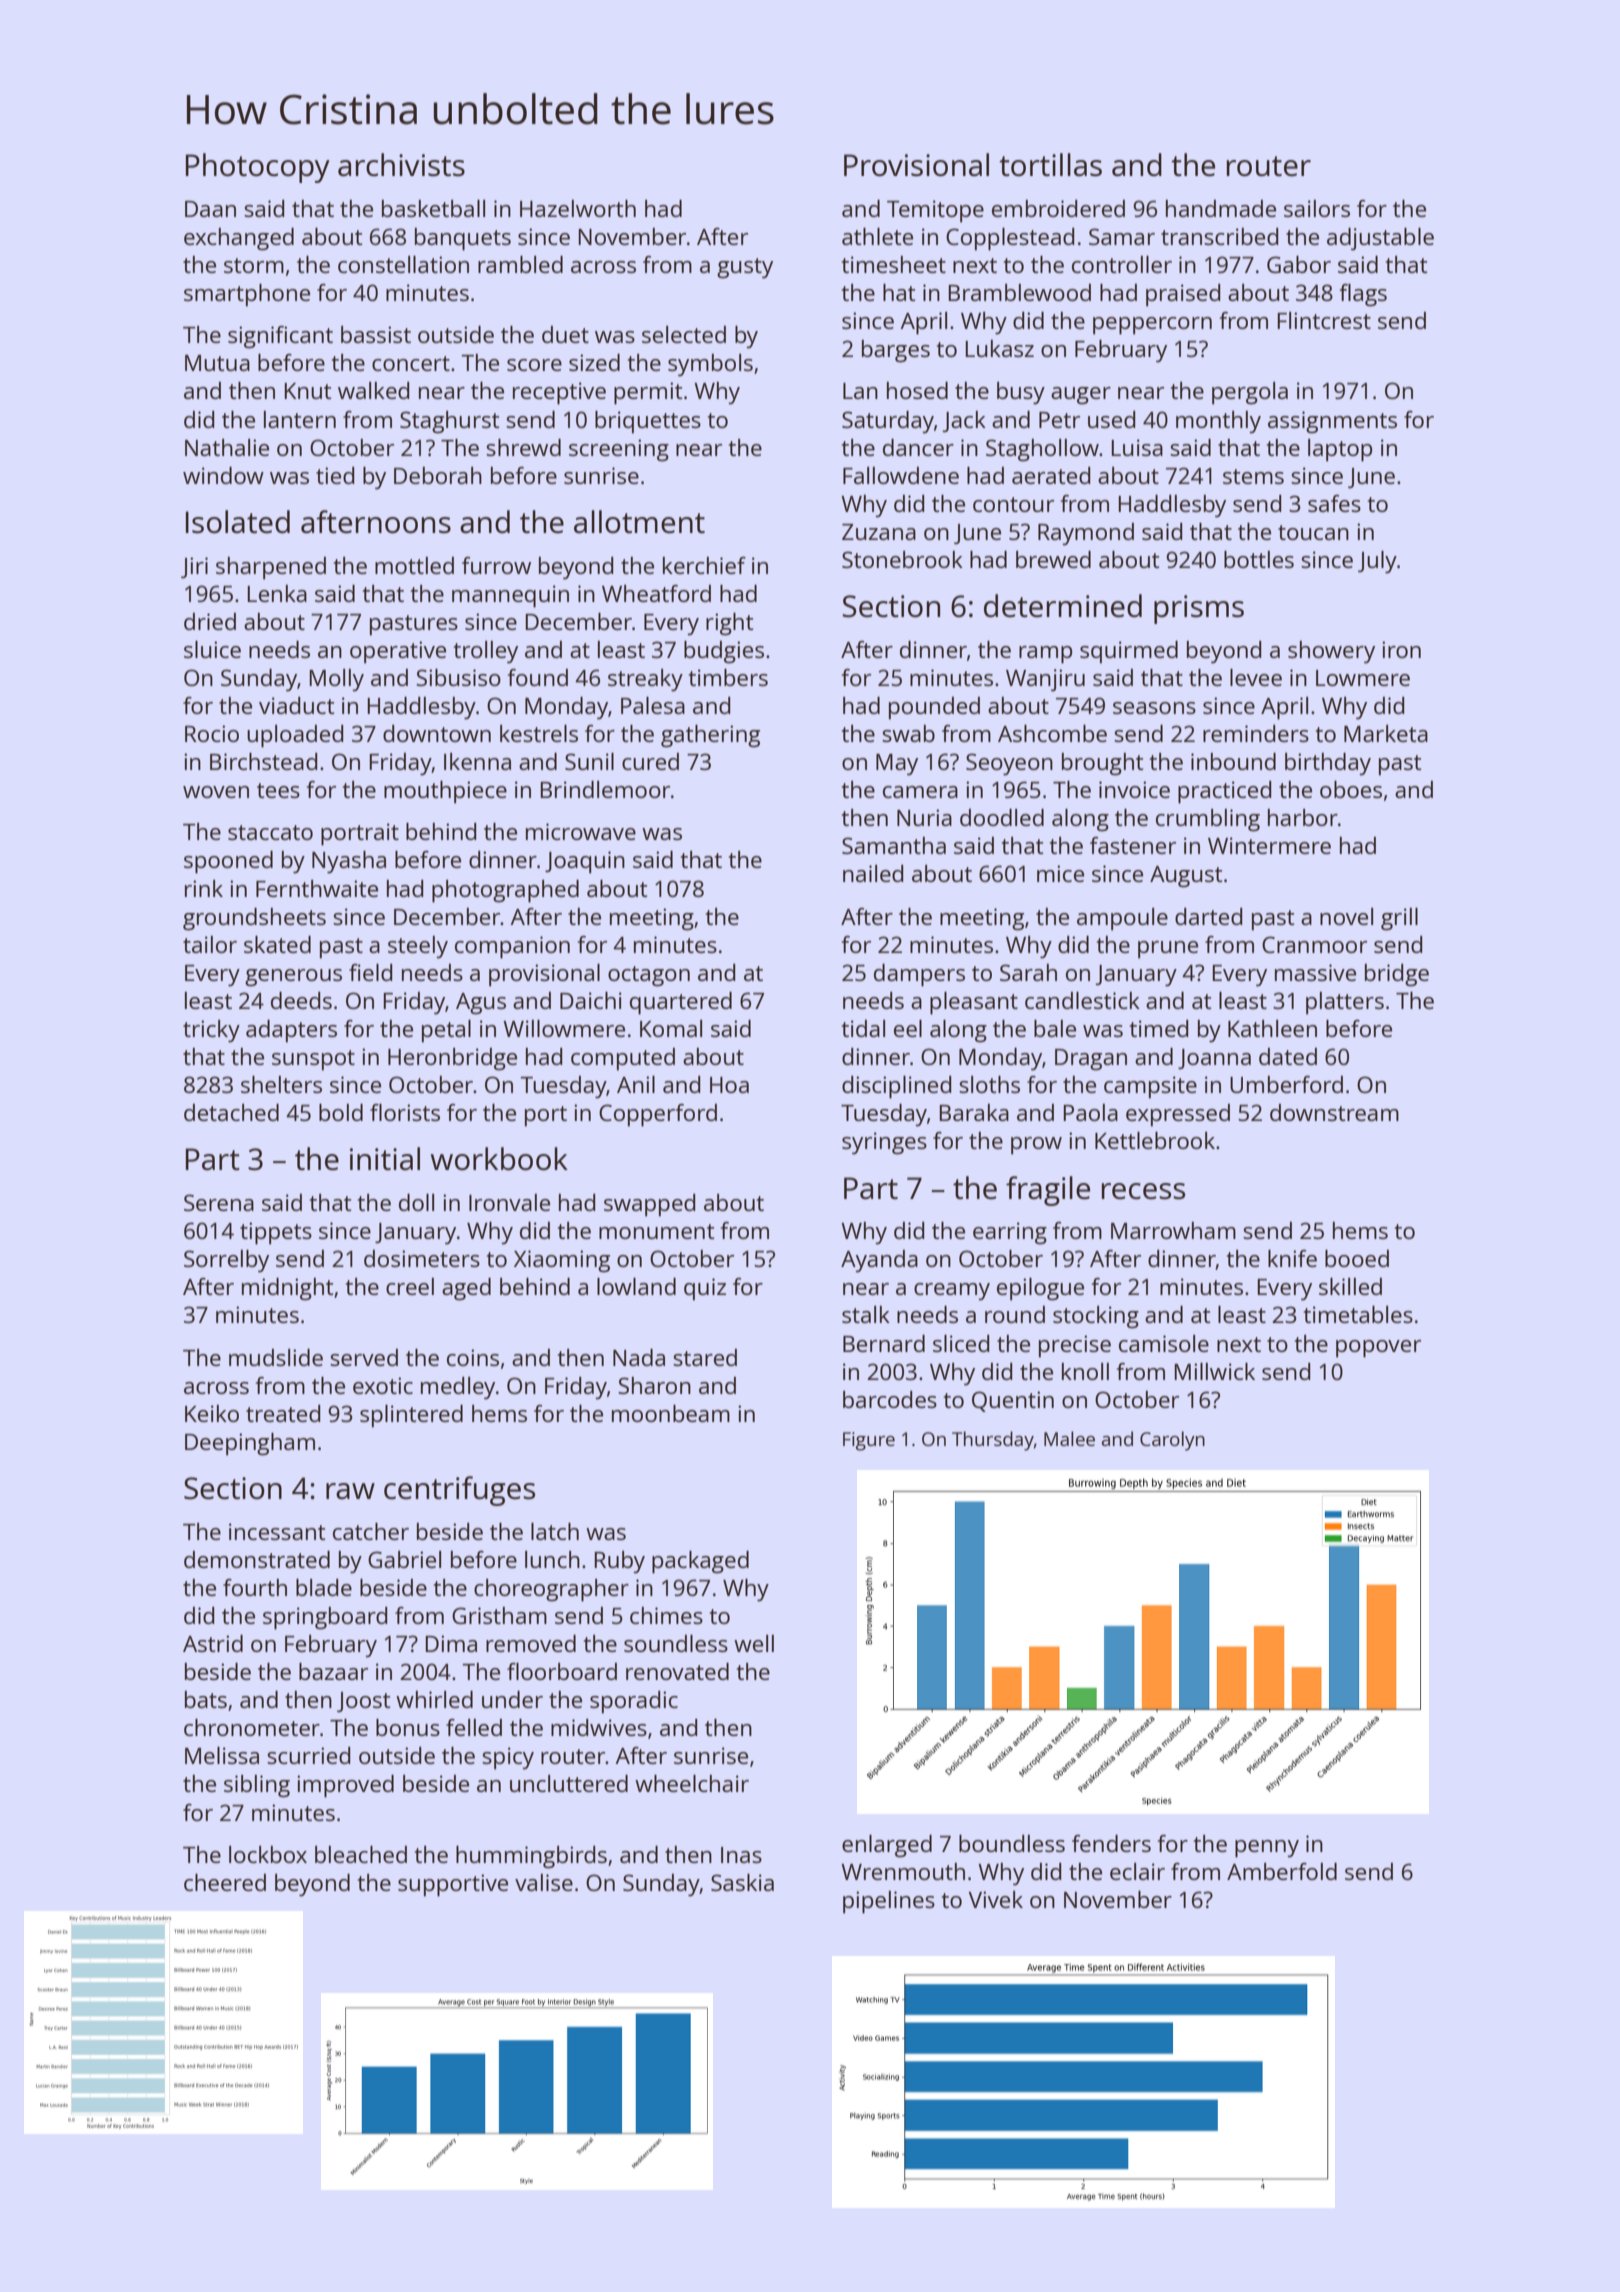 The image size is (1620, 2292). Describe the element at coordinates (416, 1202) in the screenshot. I see `doll` at that location.
